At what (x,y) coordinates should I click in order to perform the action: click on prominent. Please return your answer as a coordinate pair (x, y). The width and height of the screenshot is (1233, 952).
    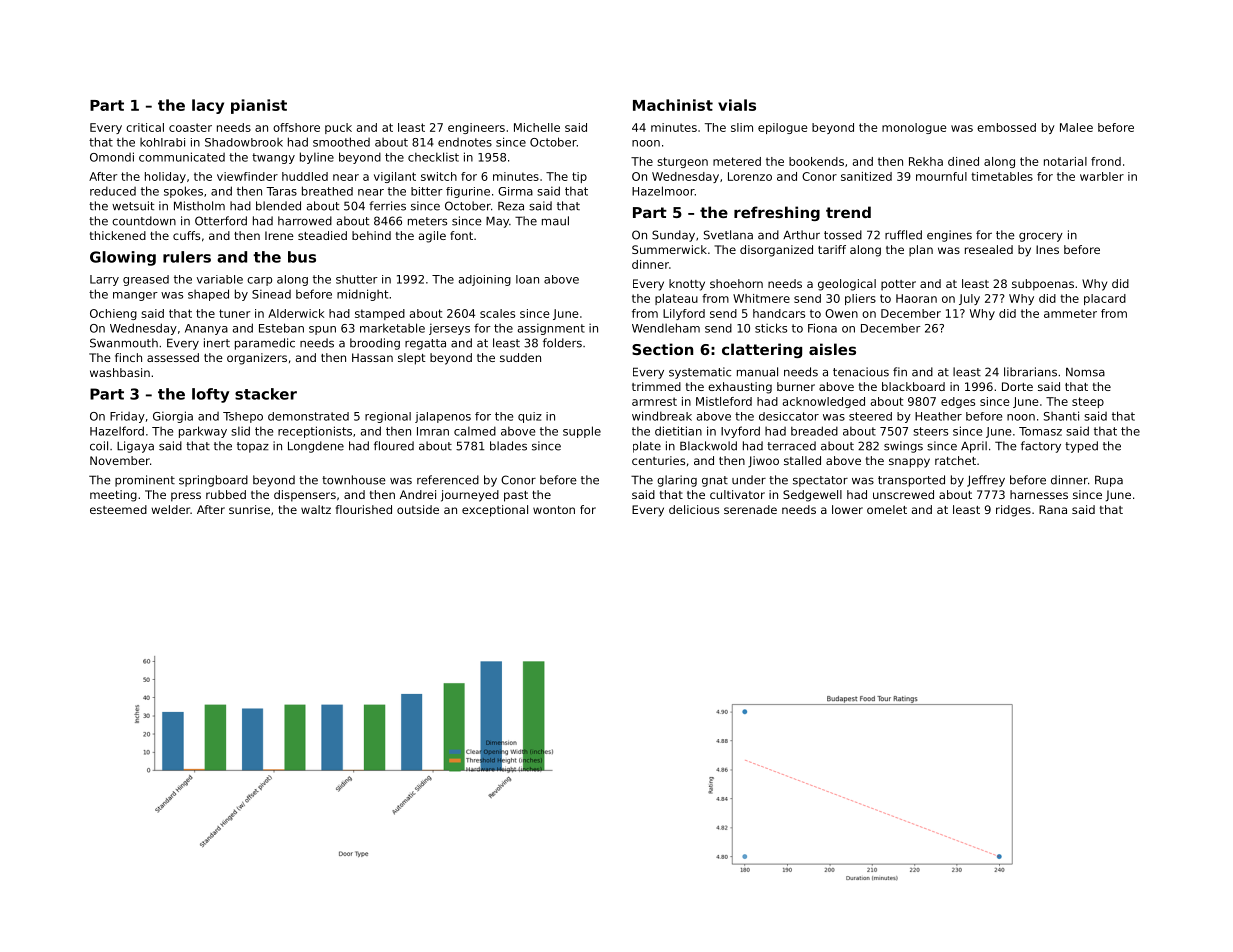
    Looking at the image, I should click on (145, 481).
